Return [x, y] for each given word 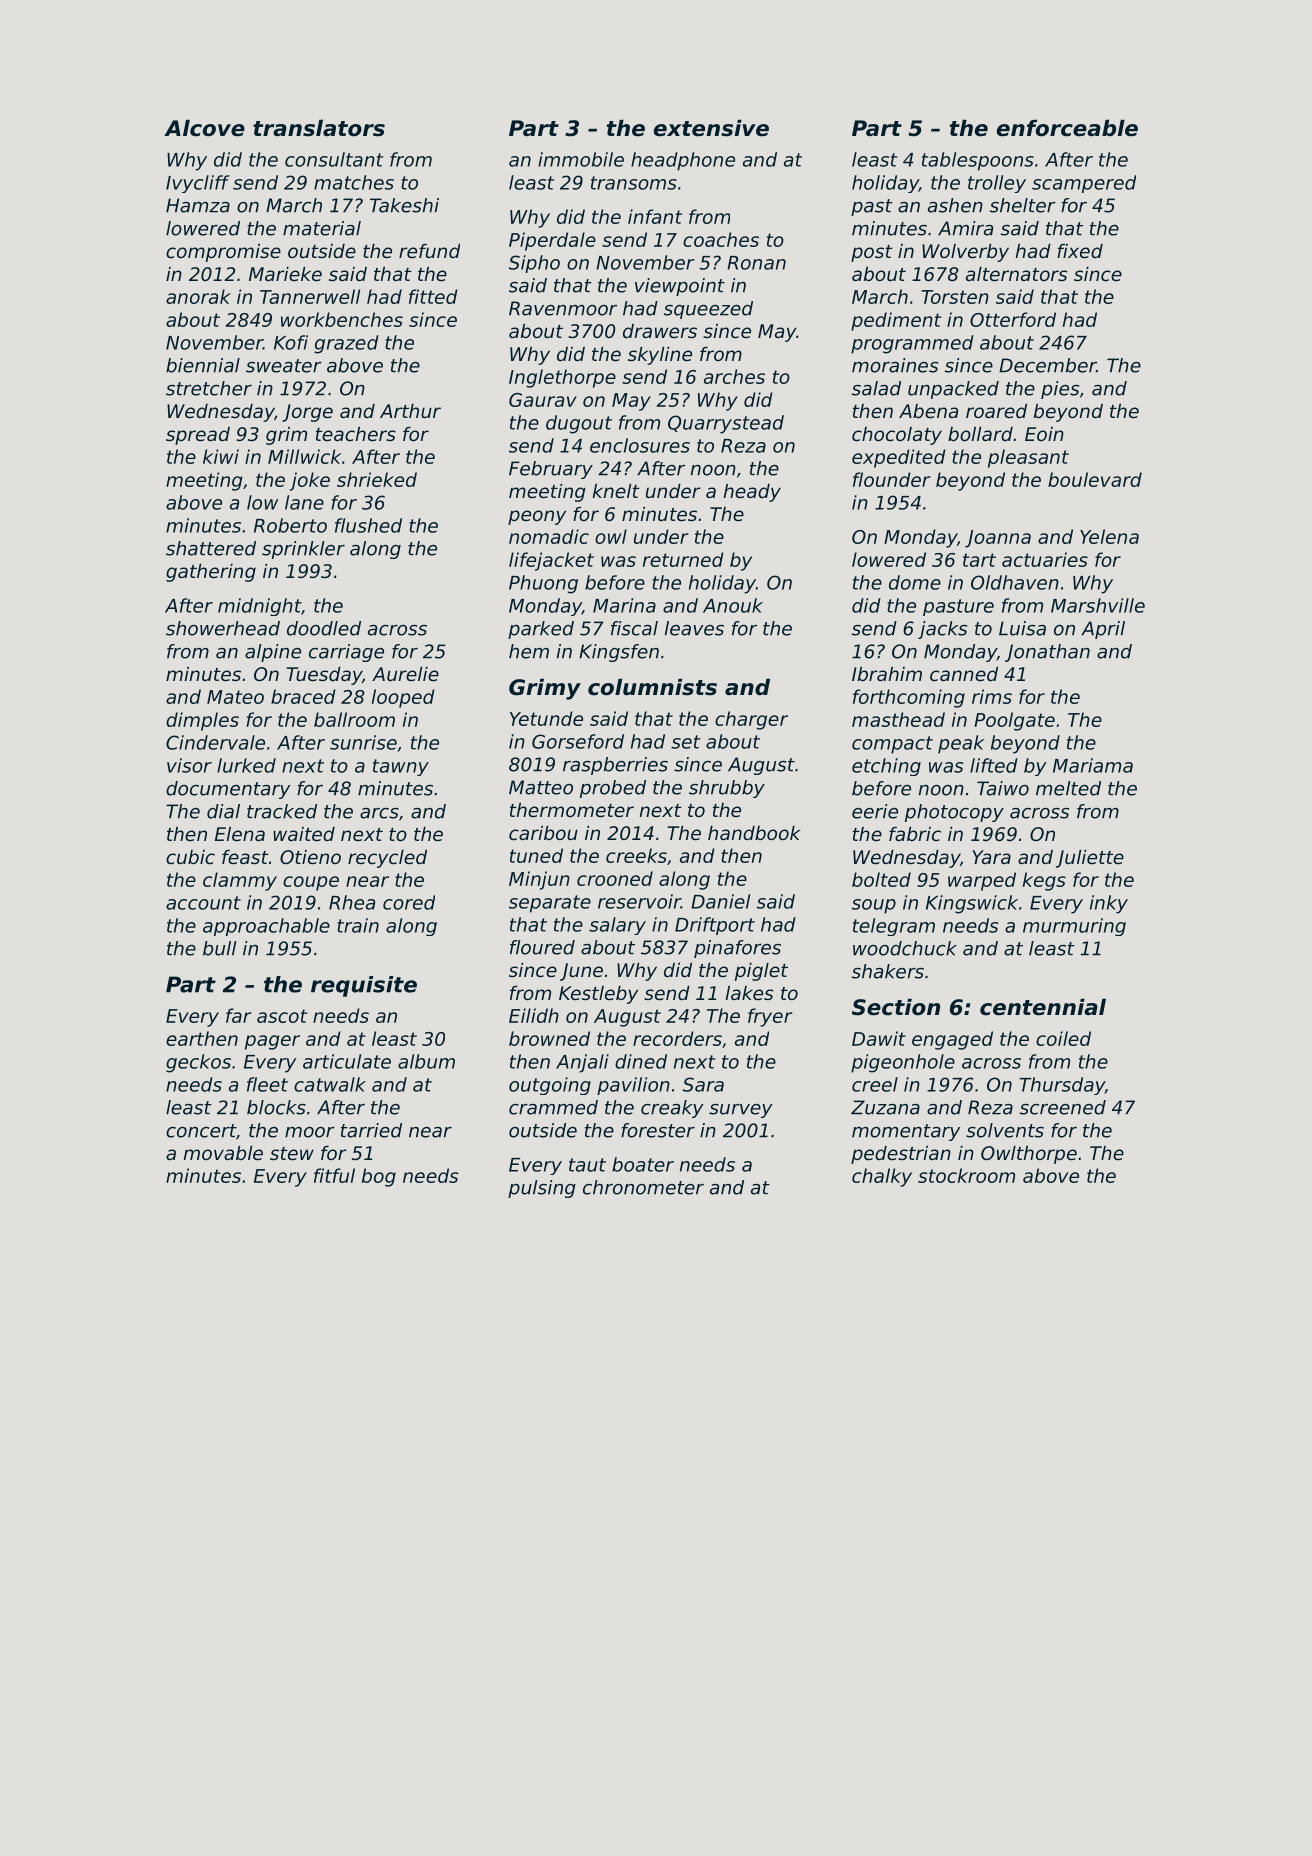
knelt [616, 491]
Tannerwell [310, 296]
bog [379, 1177]
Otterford [1013, 319]
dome [915, 582]
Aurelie [405, 674]
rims [992, 696]
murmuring [1074, 927]
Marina [624, 605]
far [238, 1015]
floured [542, 947]
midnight [259, 607]
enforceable [1067, 128]
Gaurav [543, 400]
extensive [711, 128]
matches [354, 182]
